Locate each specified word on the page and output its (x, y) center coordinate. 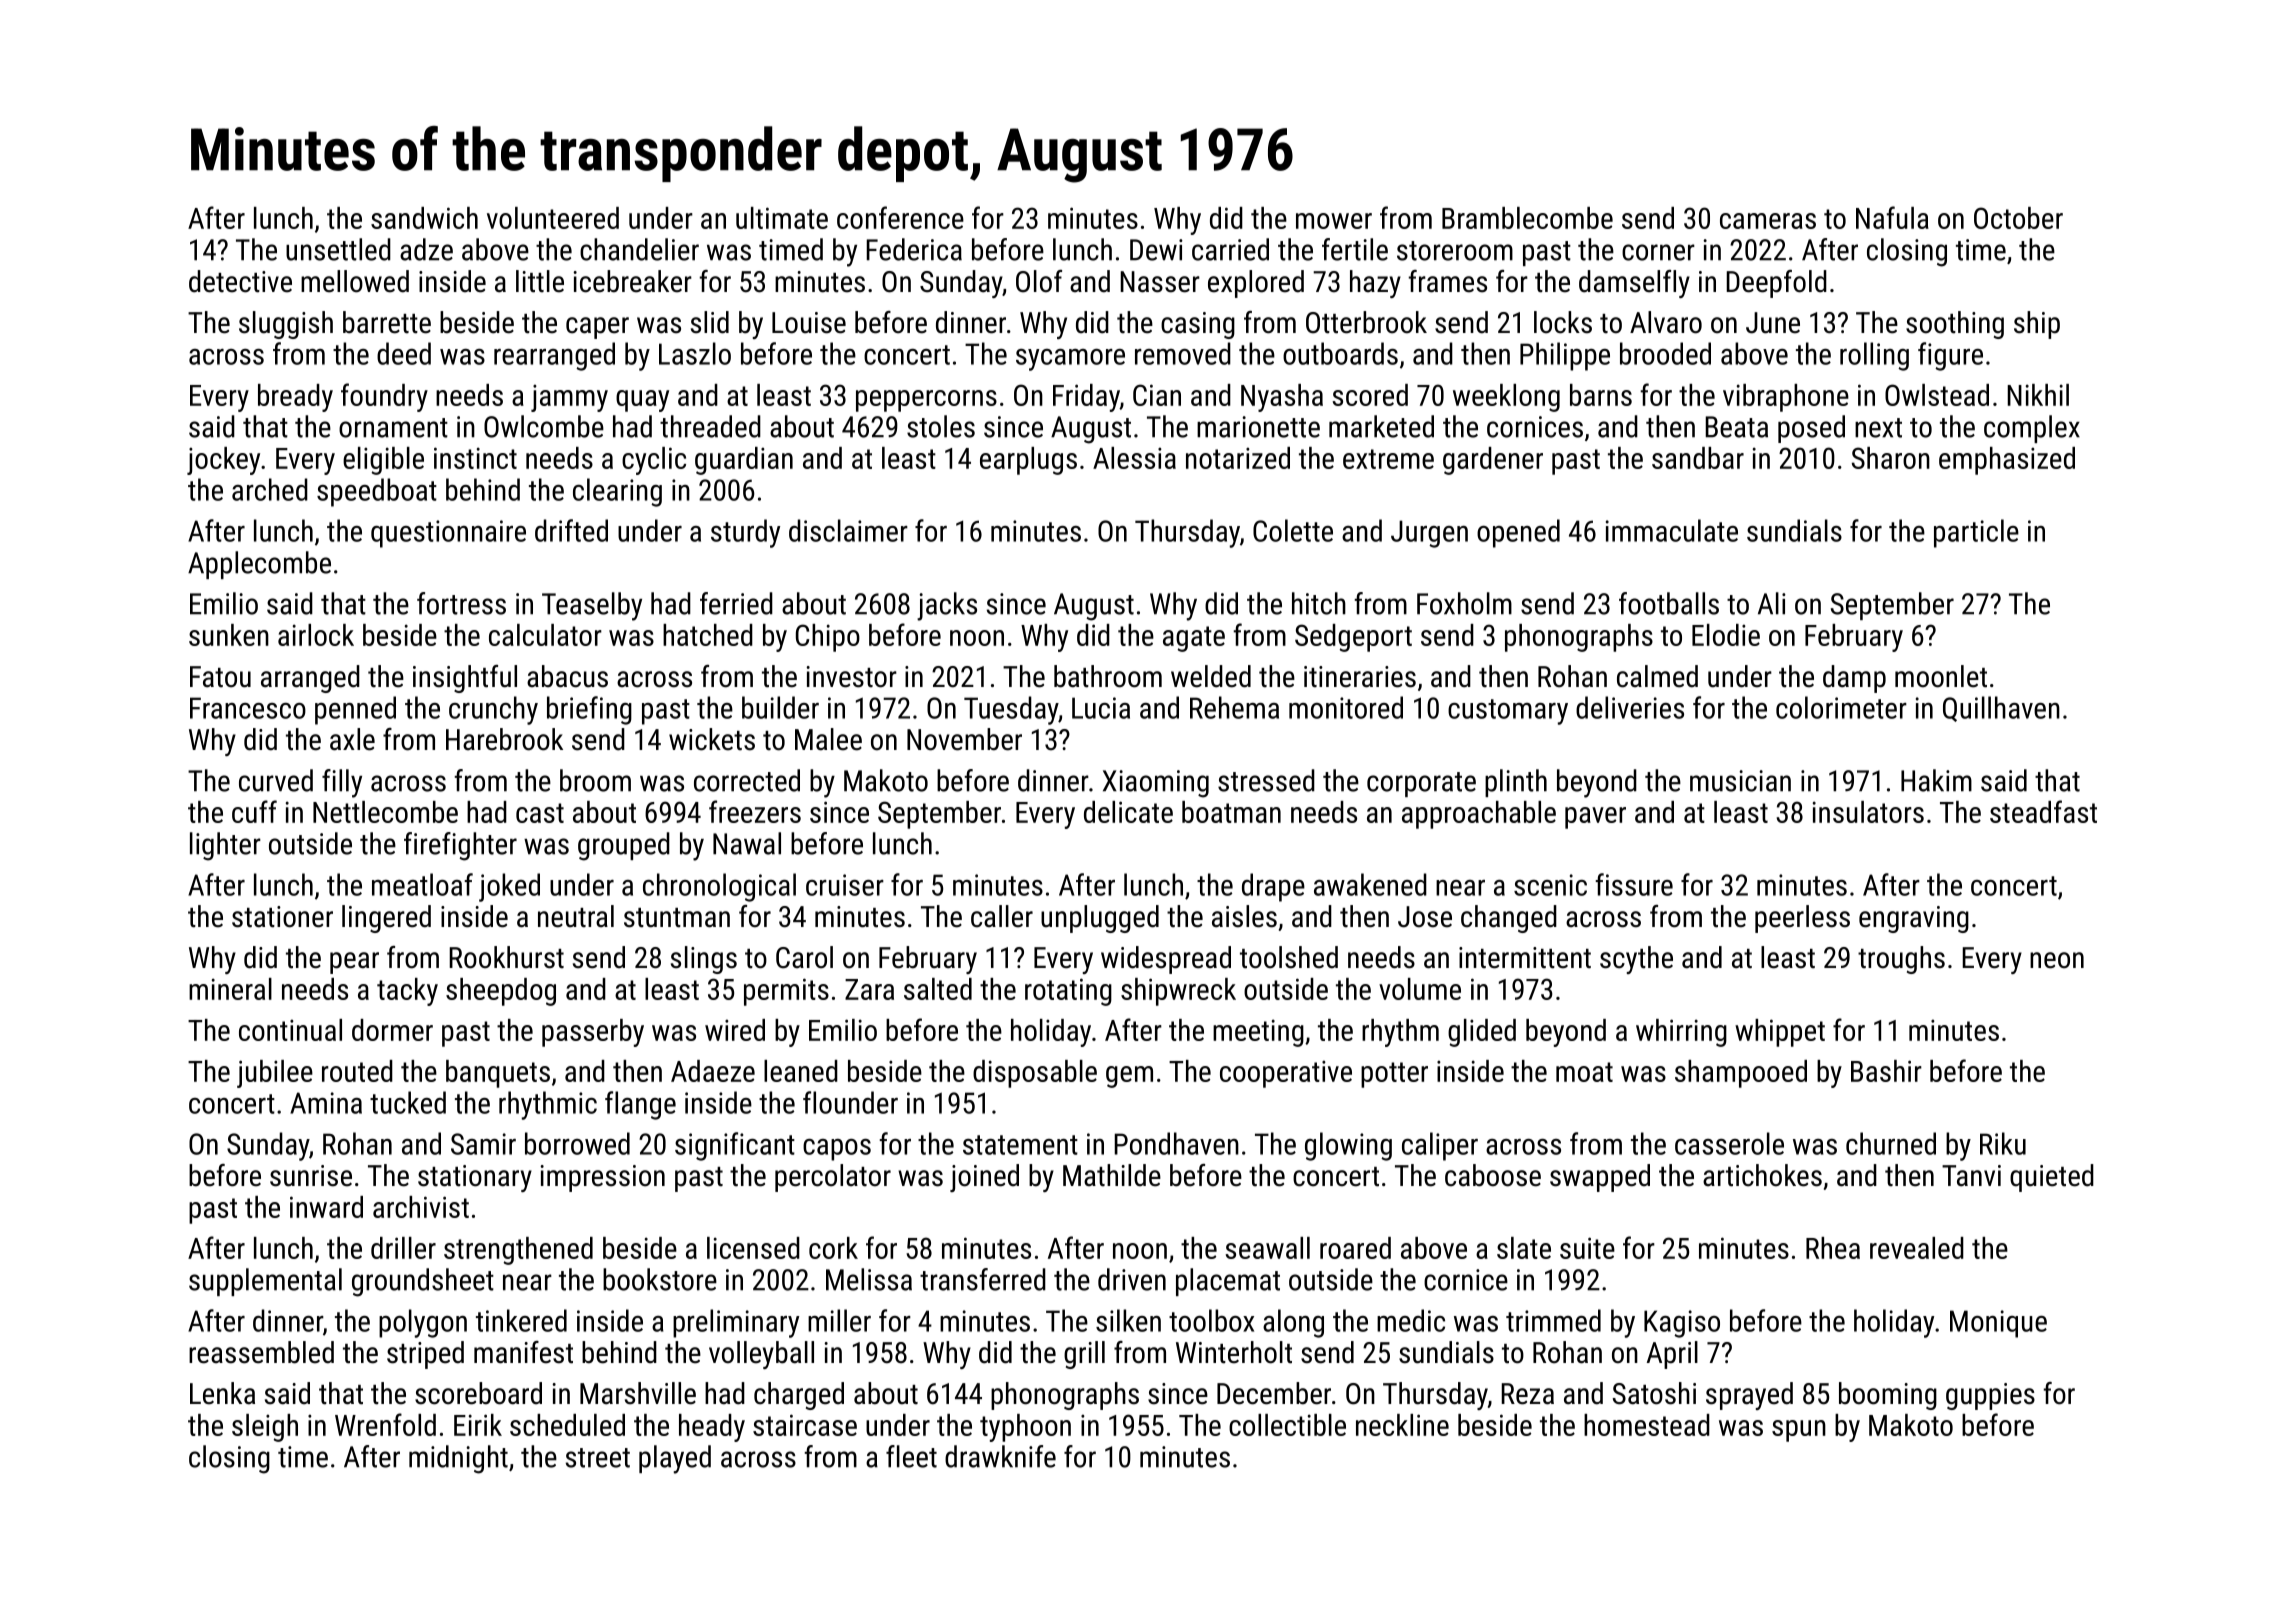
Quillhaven (2001, 709)
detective (240, 281)
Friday (1086, 398)
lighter (225, 846)
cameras (1768, 221)
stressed (1266, 780)
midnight (458, 1459)
